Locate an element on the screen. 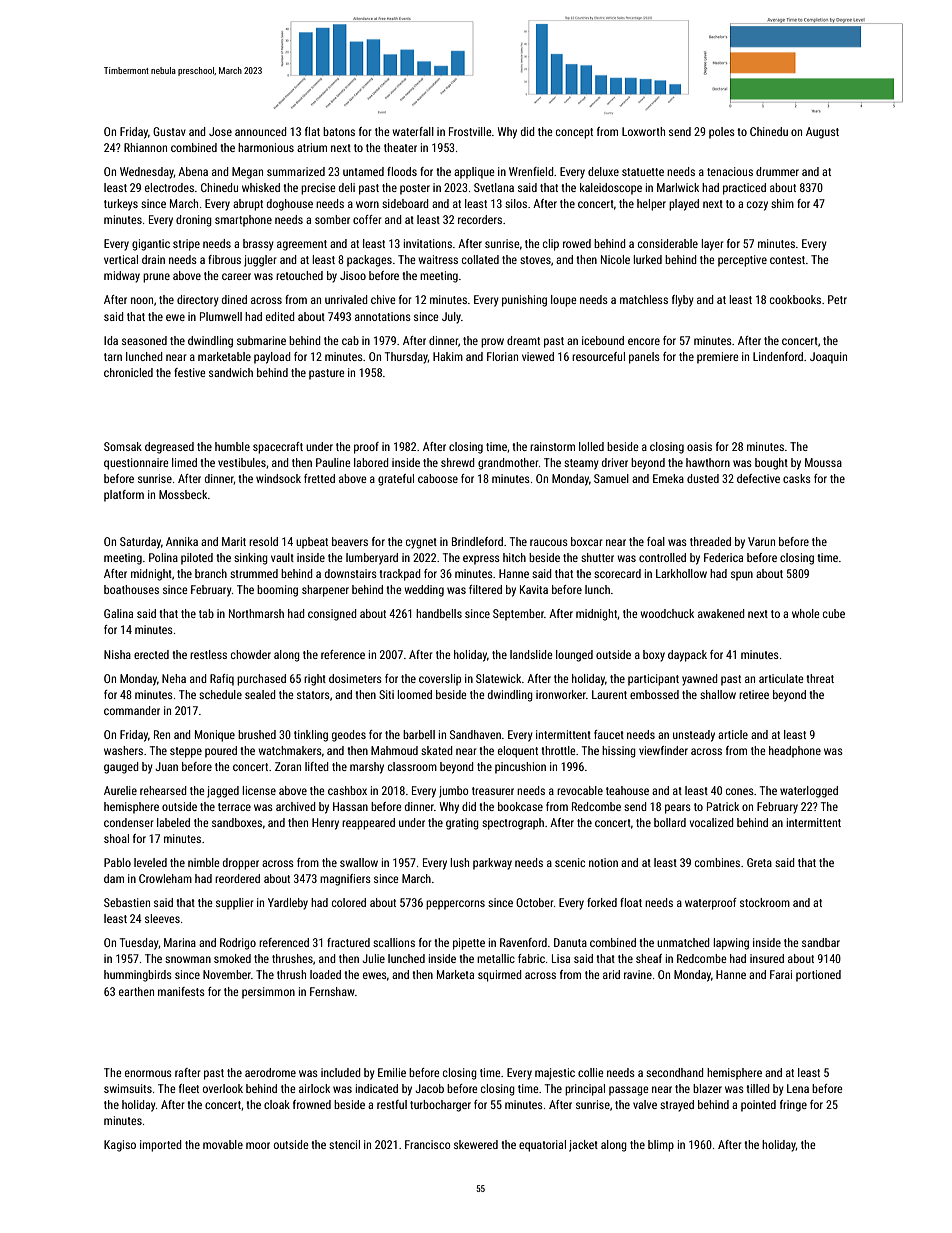 The width and height of the screenshot is (952, 1233). Megan is located at coordinates (247, 173).
